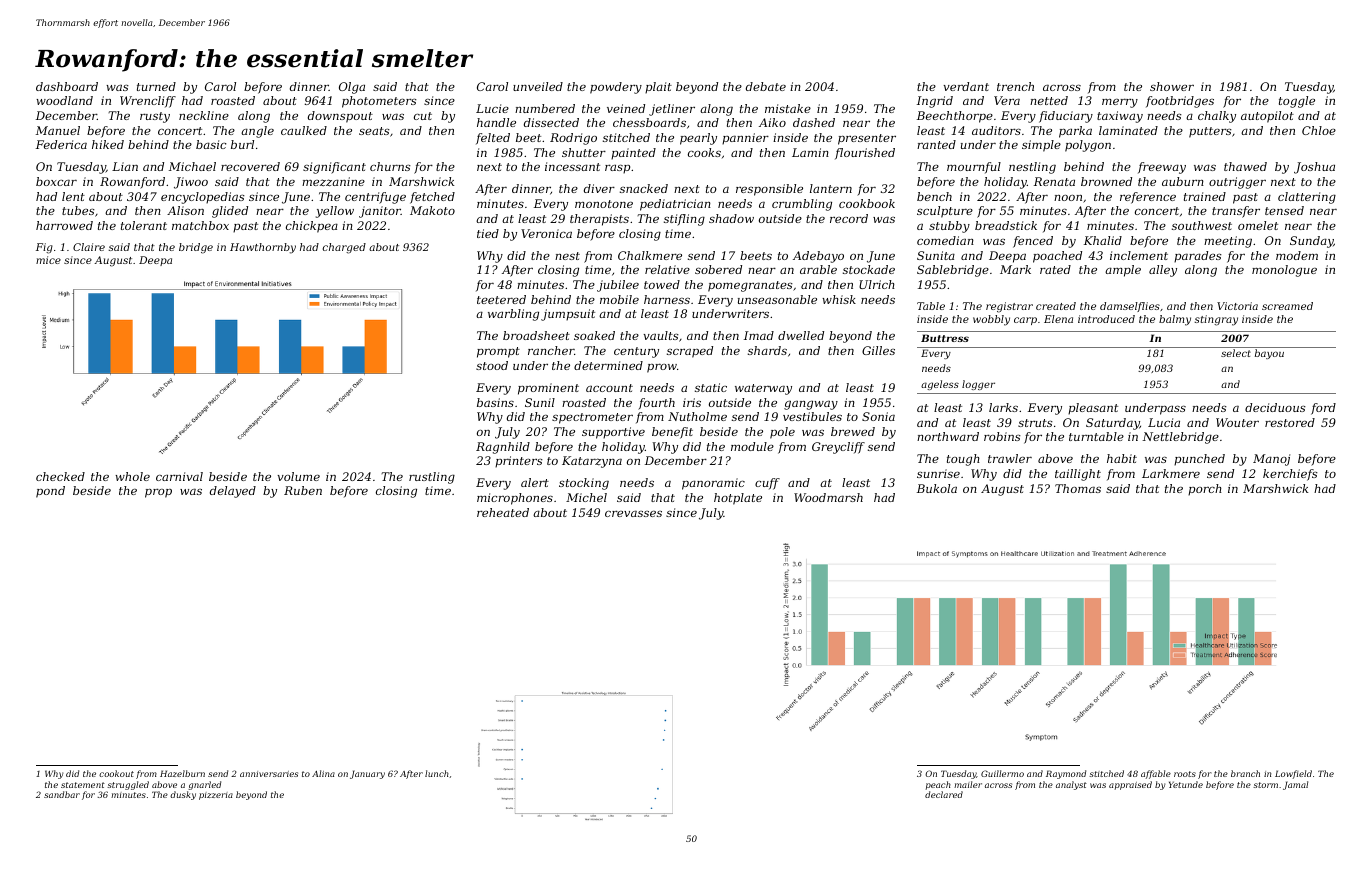 The height and width of the page is (887, 1372). I want to click on prompt, so click(498, 352).
